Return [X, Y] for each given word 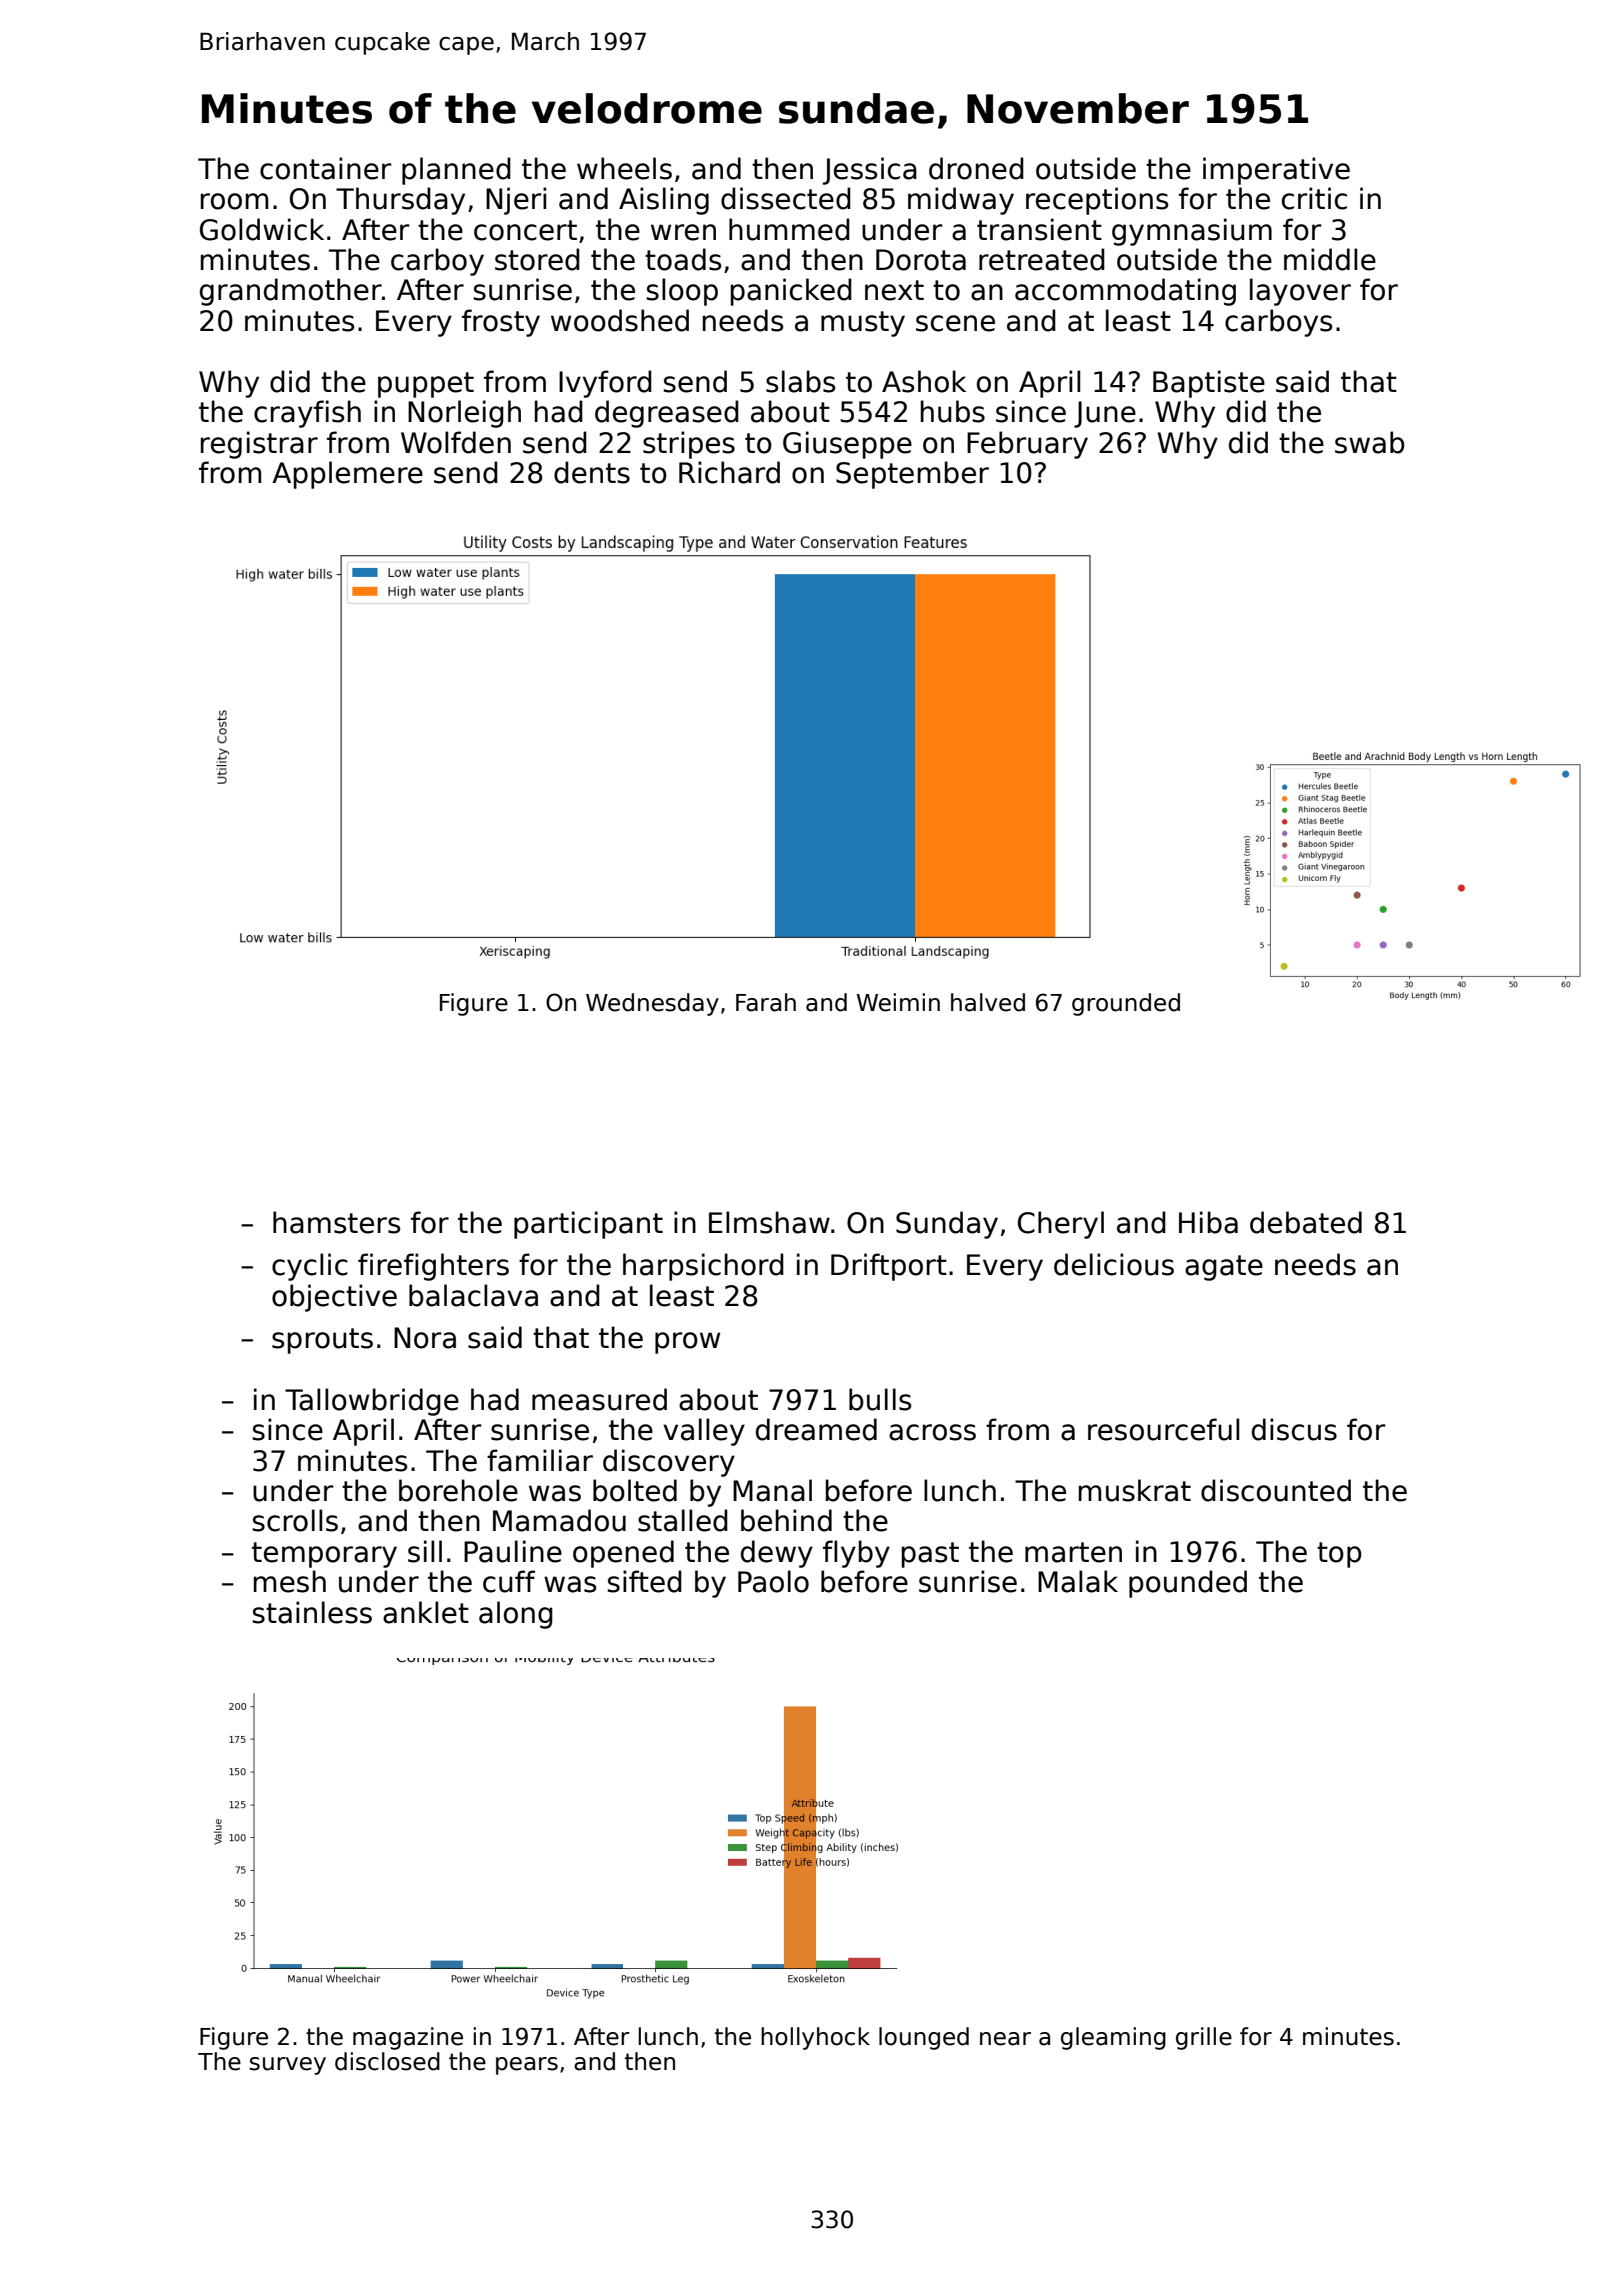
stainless [312, 1612]
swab [1370, 442]
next [894, 290]
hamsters [336, 1222]
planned [456, 171]
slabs [800, 381]
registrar [259, 445]
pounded [1188, 1584]
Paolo [773, 1581]
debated [1306, 1222]
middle [1330, 259]
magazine [408, 2038]
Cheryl [1061, 1225]
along [516, 1615]
